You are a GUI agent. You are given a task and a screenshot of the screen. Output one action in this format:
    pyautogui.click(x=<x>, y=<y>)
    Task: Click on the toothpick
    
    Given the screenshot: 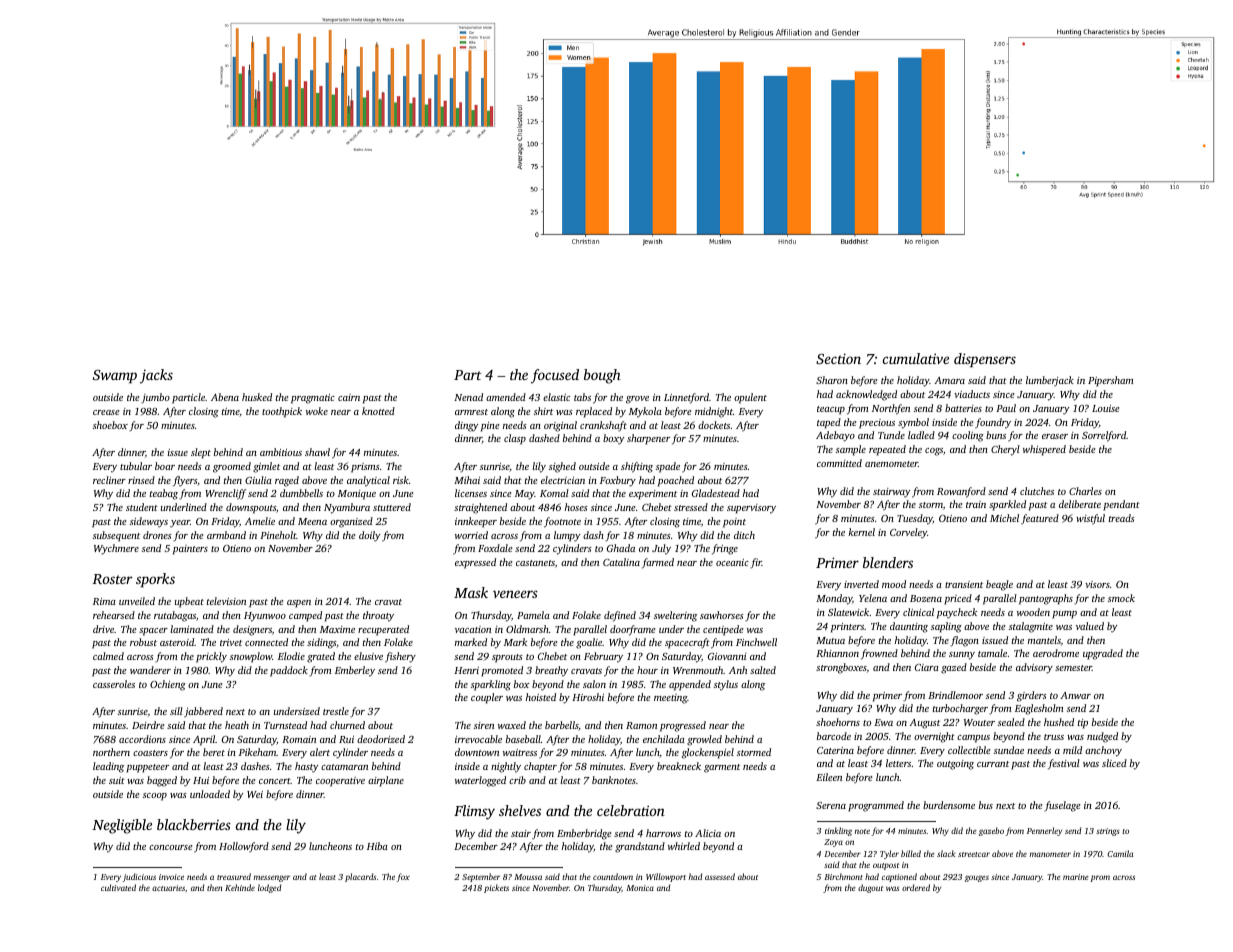 What is the action you would take?
    pyautogui.click(x=282, y=412)
